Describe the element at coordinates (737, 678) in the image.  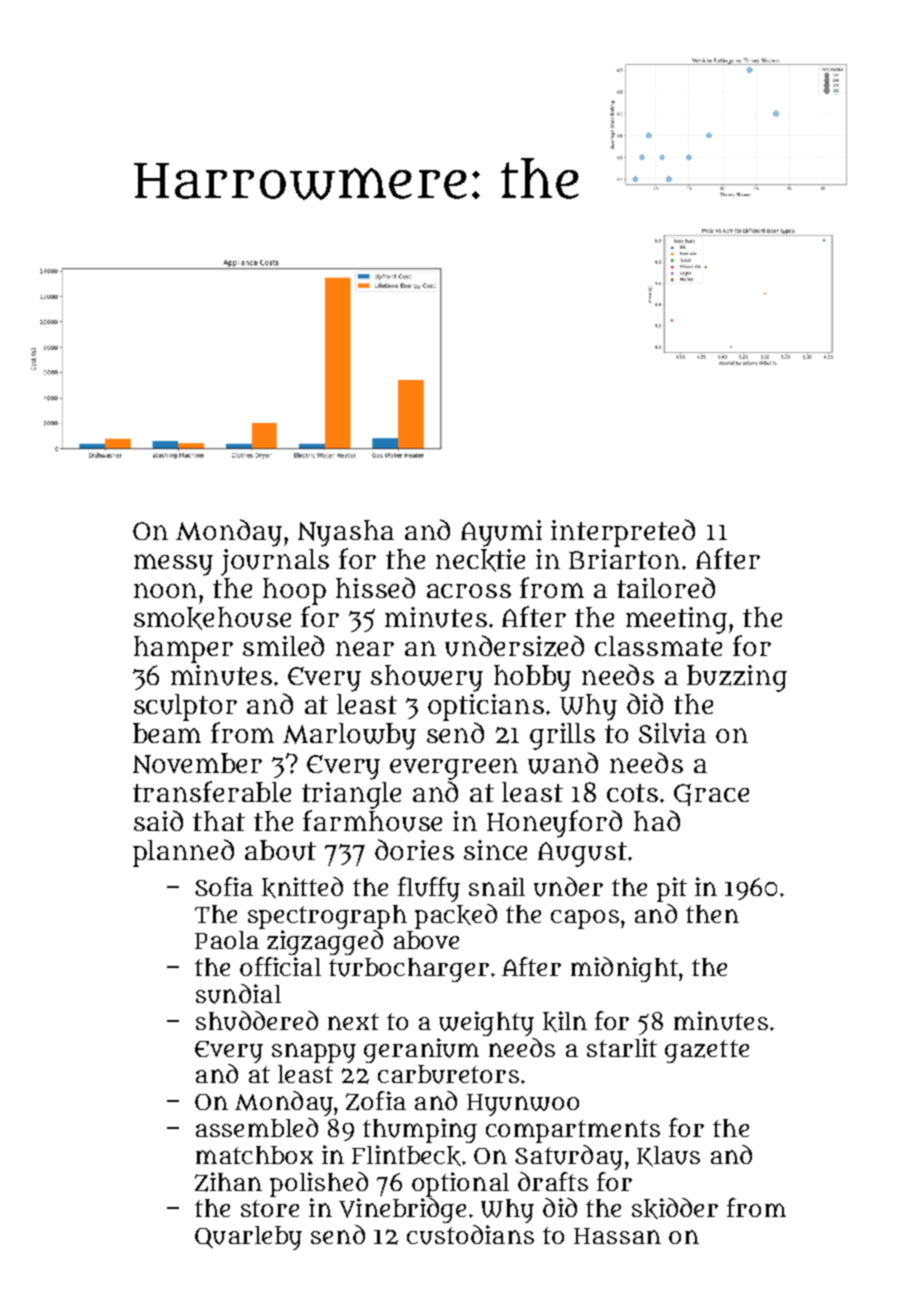
I see `buzzing` at that location.
